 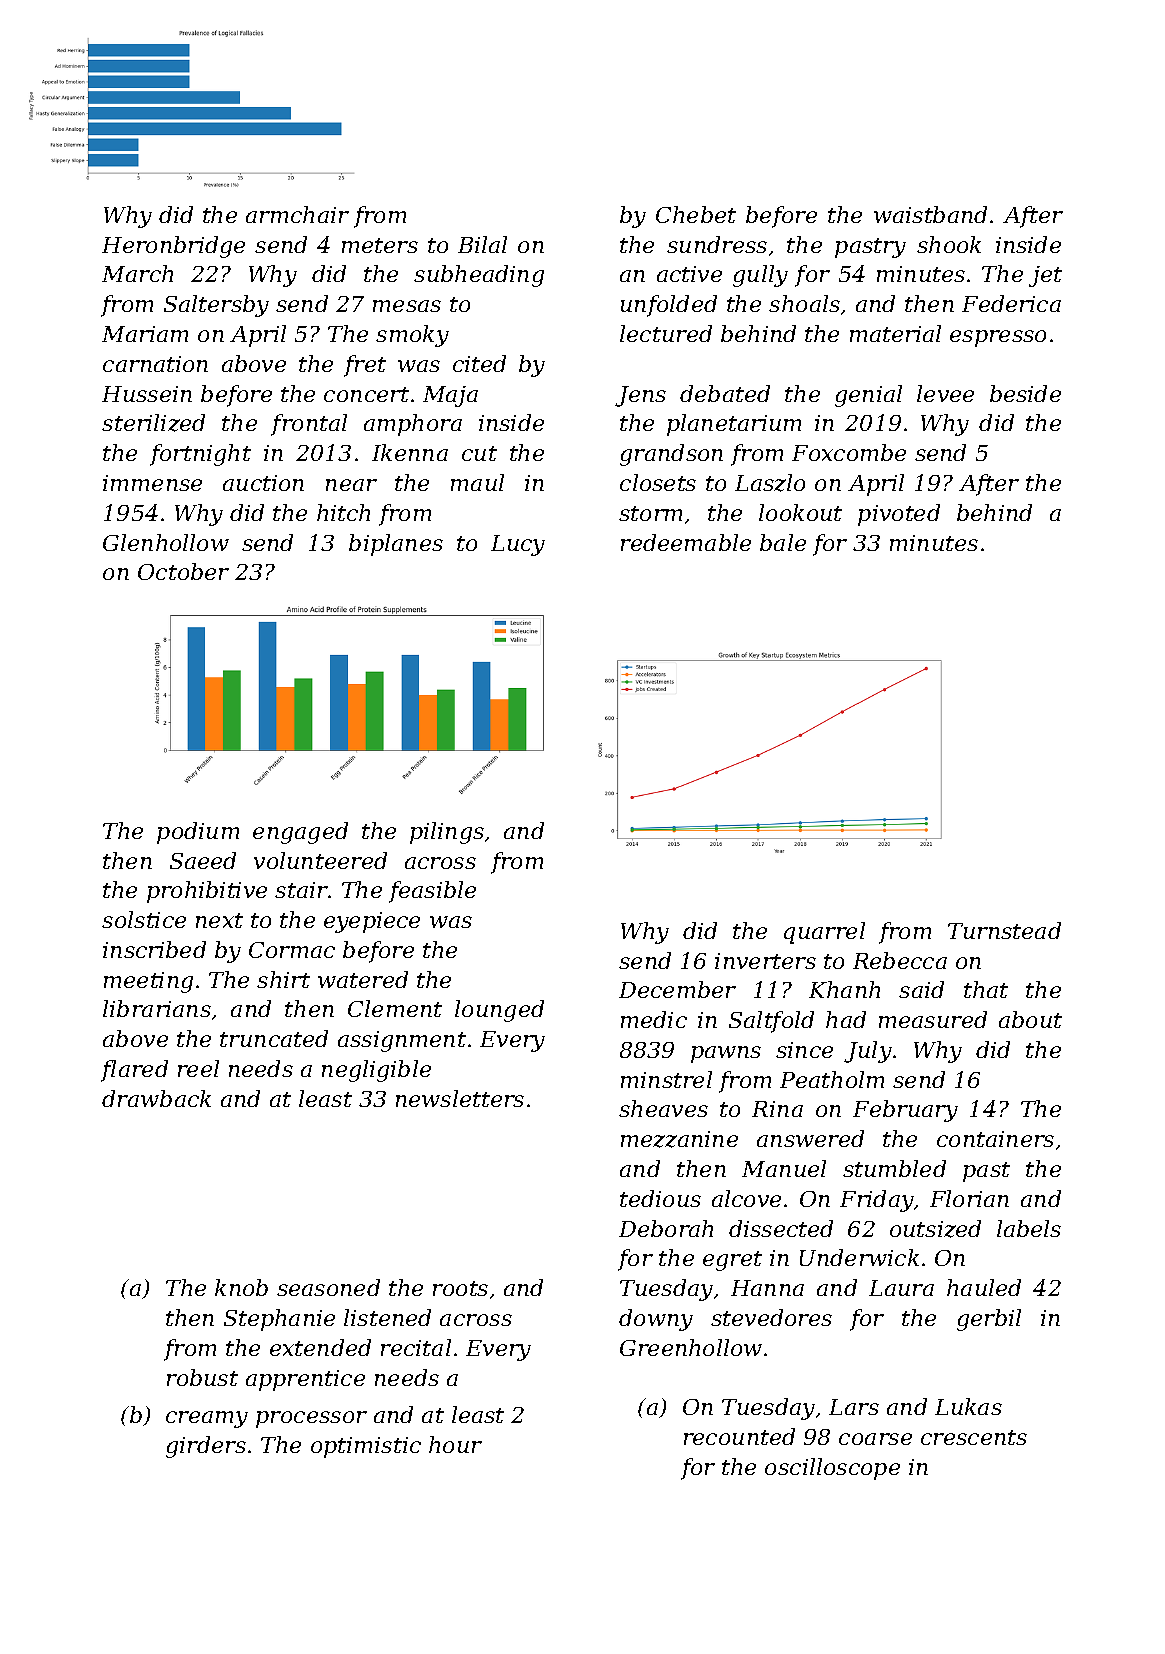 What do you see at coordinates (658, 482) in the screenshot?
I see `closets` at bounding box center [658, 482].
